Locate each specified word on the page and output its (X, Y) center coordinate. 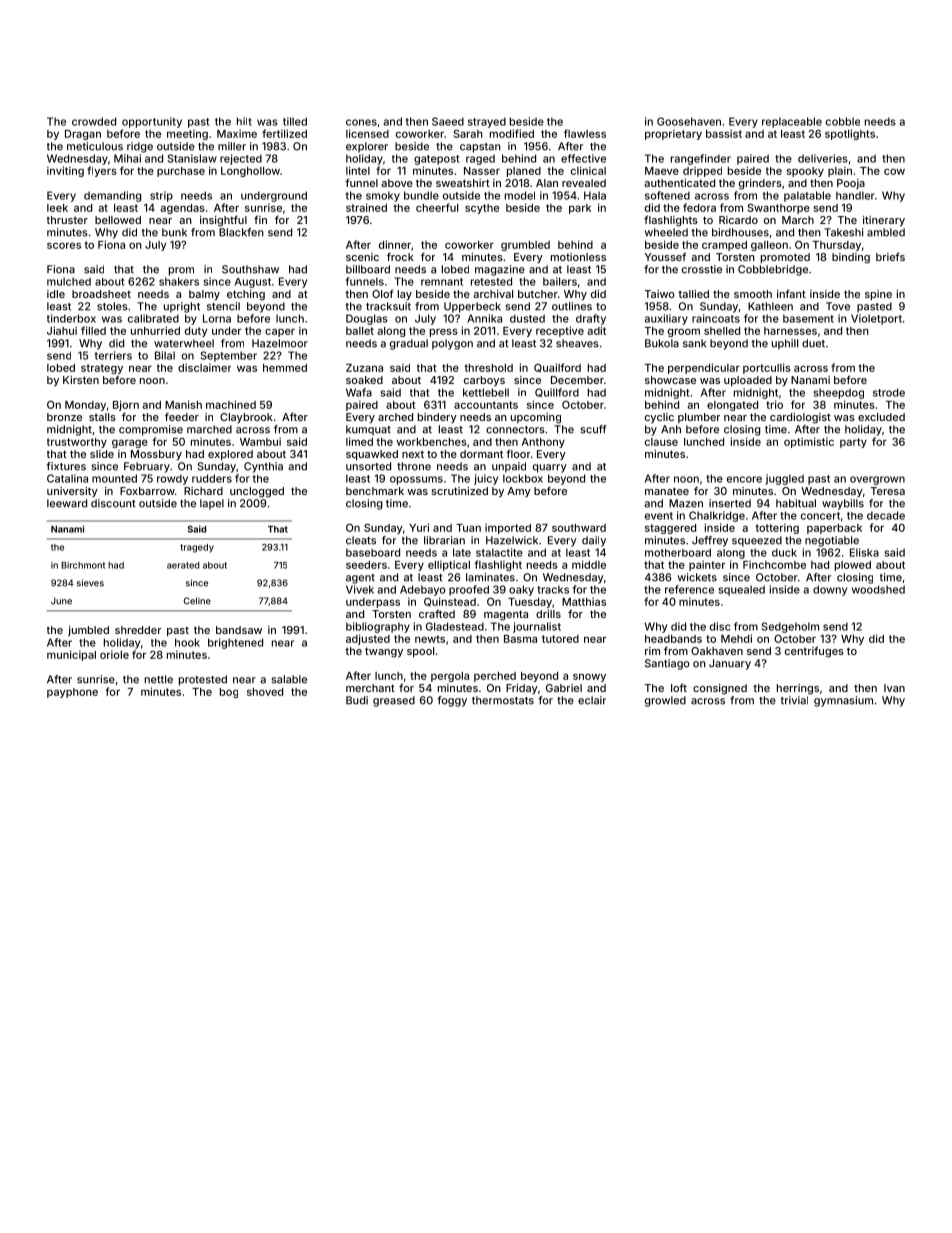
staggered (670, 529)
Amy (519, 492)
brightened (235, 643)
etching (246, 295)
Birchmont (83, 565)
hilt (244, 121)
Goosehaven (689, 121)
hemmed (285, 368)
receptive (560, 331)
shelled (722, 331)
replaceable (792, 122)
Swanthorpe (779, 208)
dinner (395, 244)
